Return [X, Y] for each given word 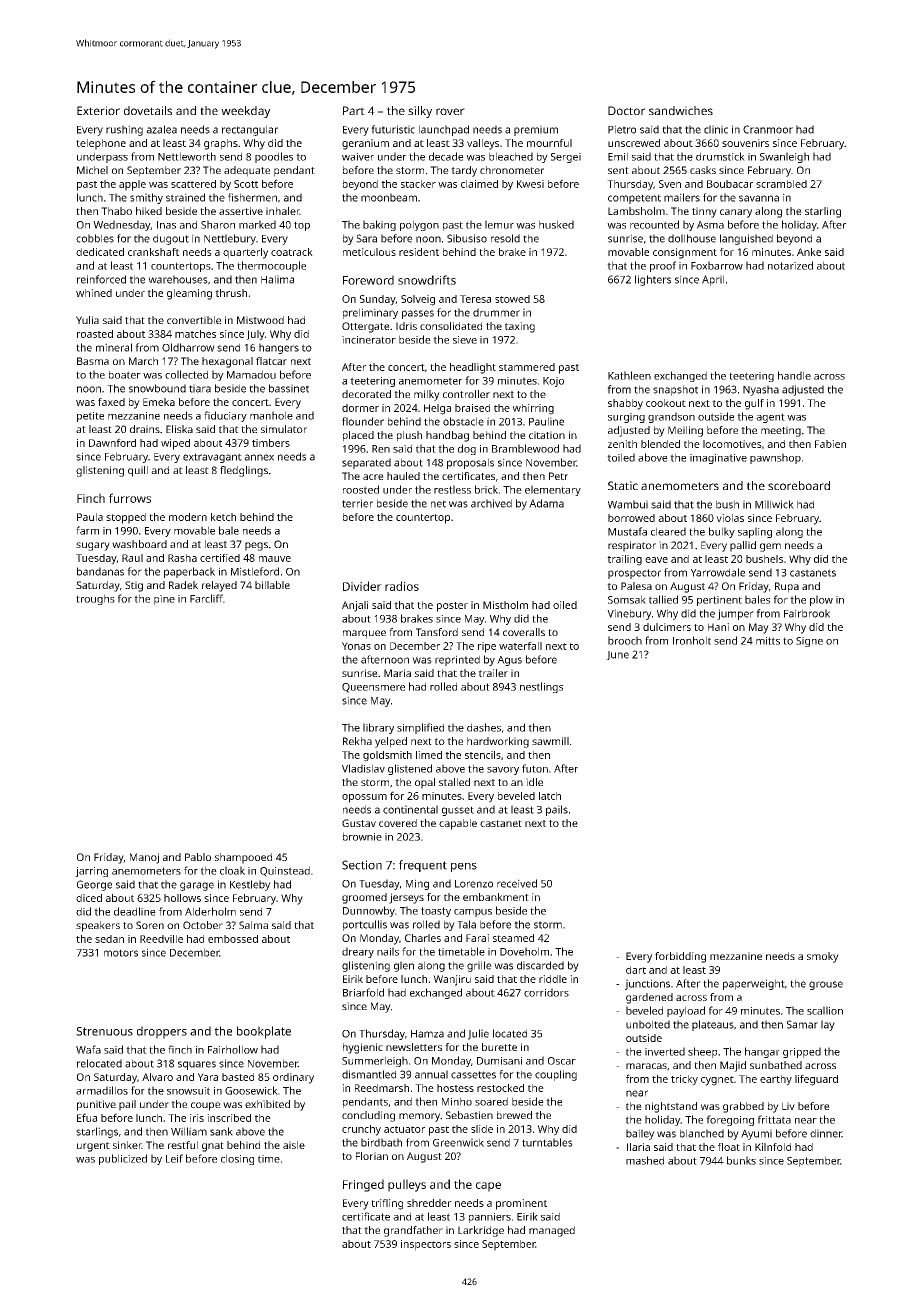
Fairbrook [807, 613]
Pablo [198, 857]
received [517, 883]
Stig [134, 586]
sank [221, 1131]
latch [550, 796]
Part [354, 110]
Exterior [98, 110]
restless [452, 489]
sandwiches [681, 110]
